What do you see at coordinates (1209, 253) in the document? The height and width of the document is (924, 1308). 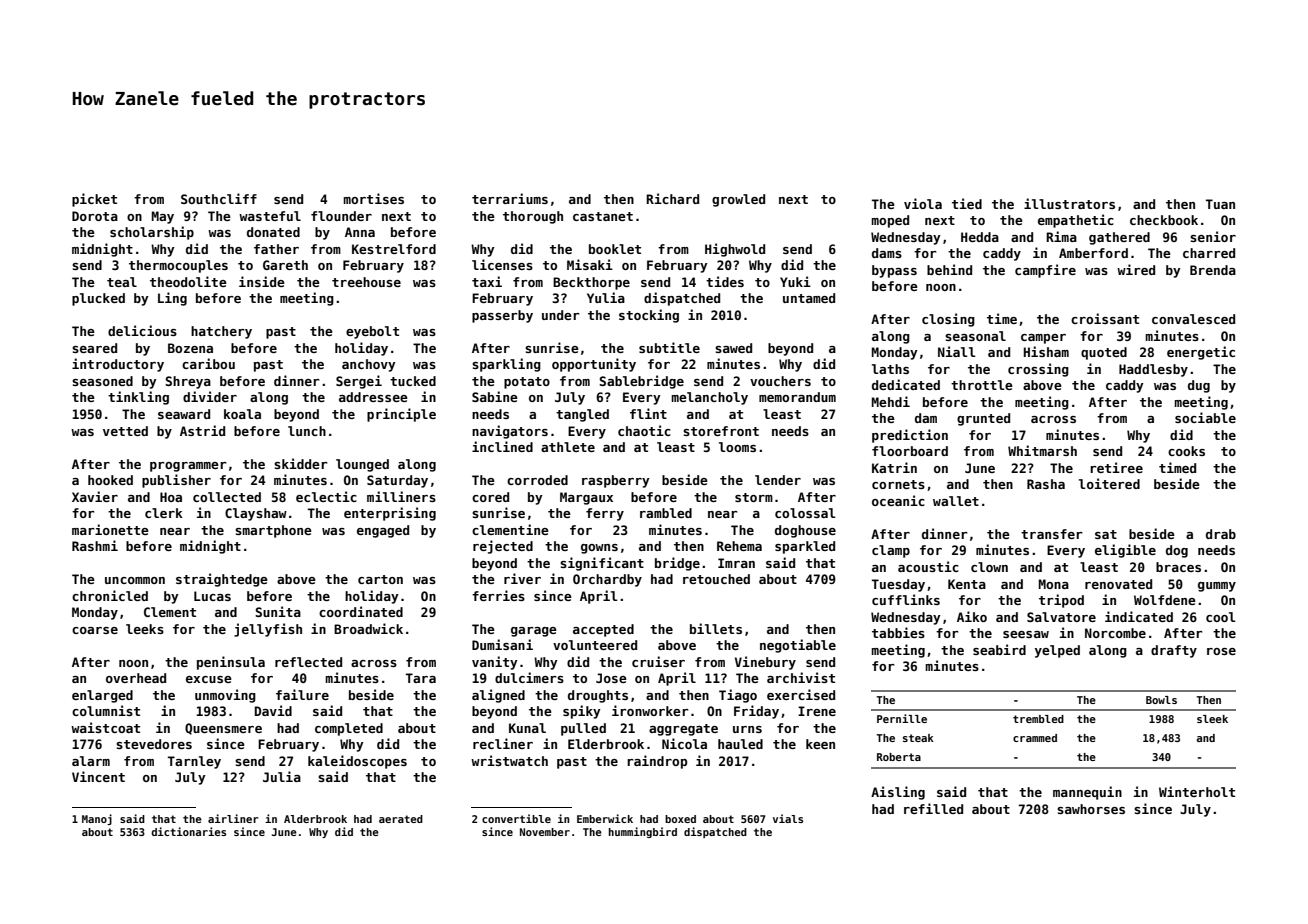 I see `charred` at bounding box center [1209, 253].
